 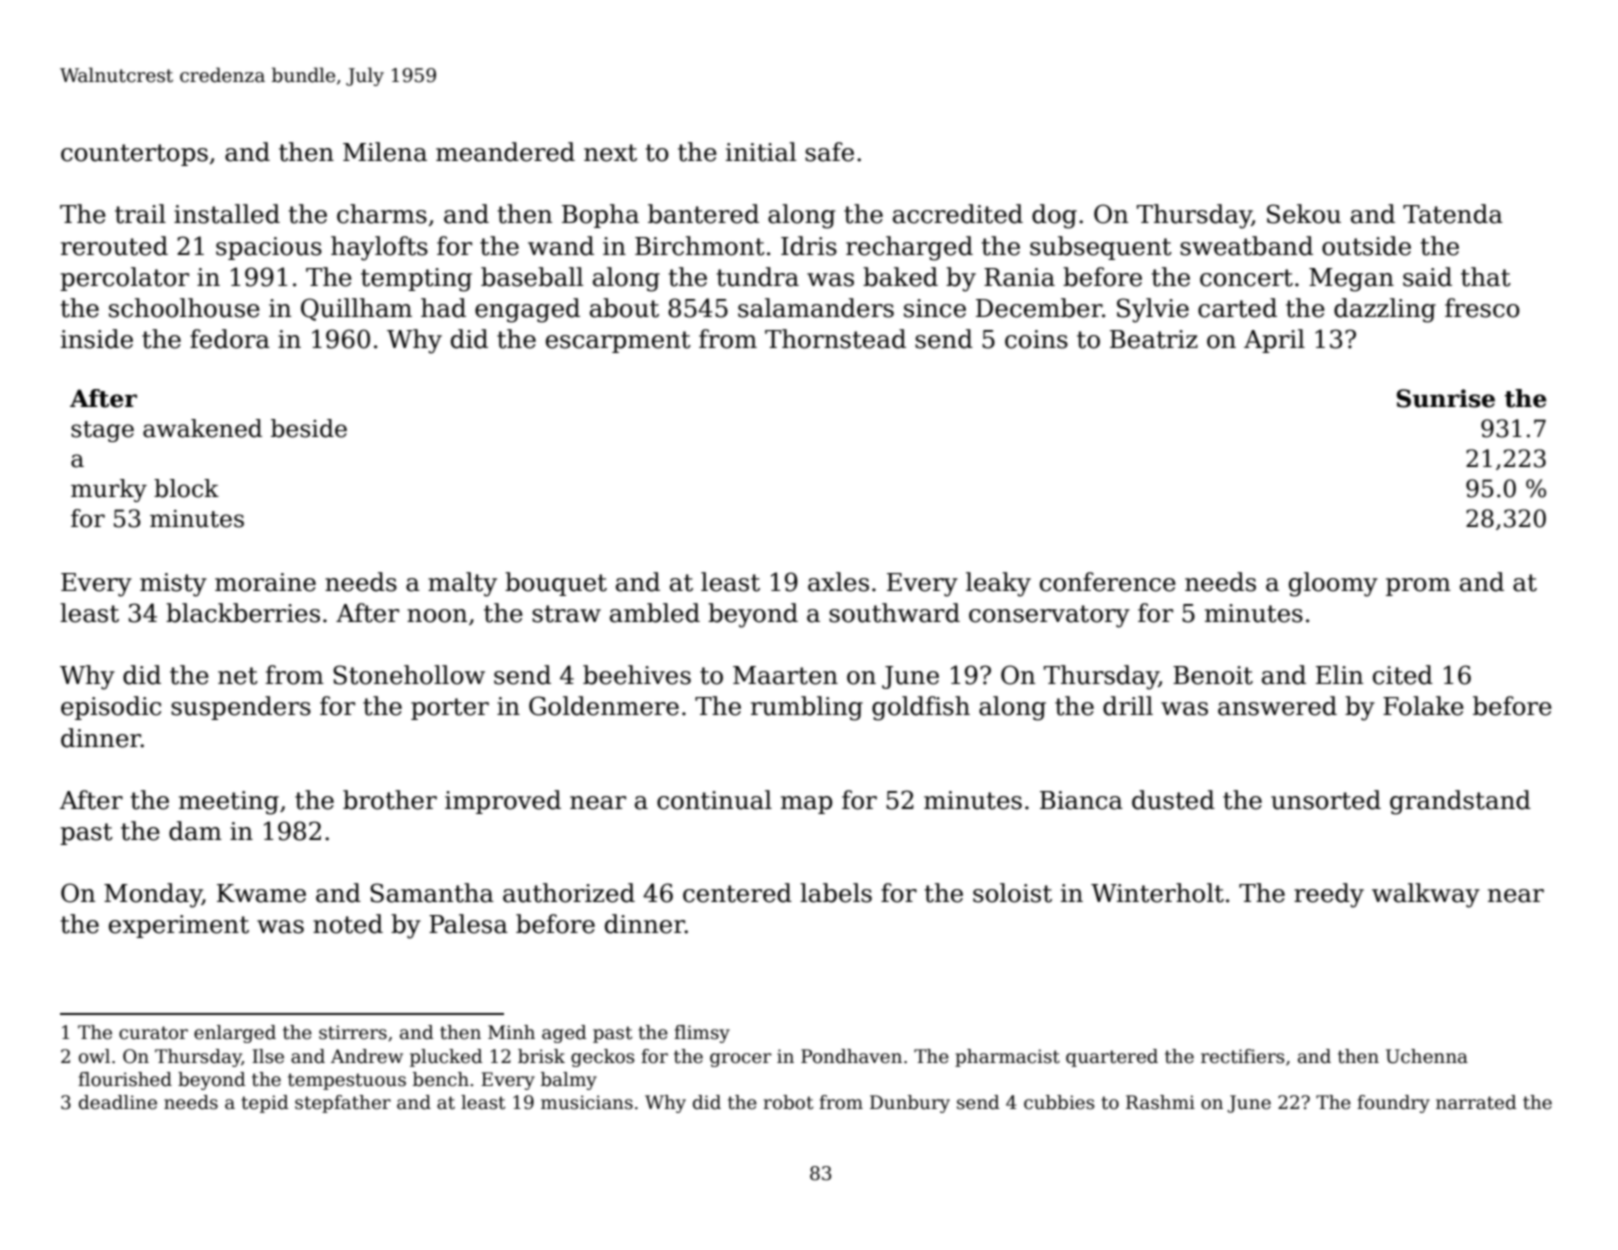 I want to click on map, so click(x=806, y=805).
